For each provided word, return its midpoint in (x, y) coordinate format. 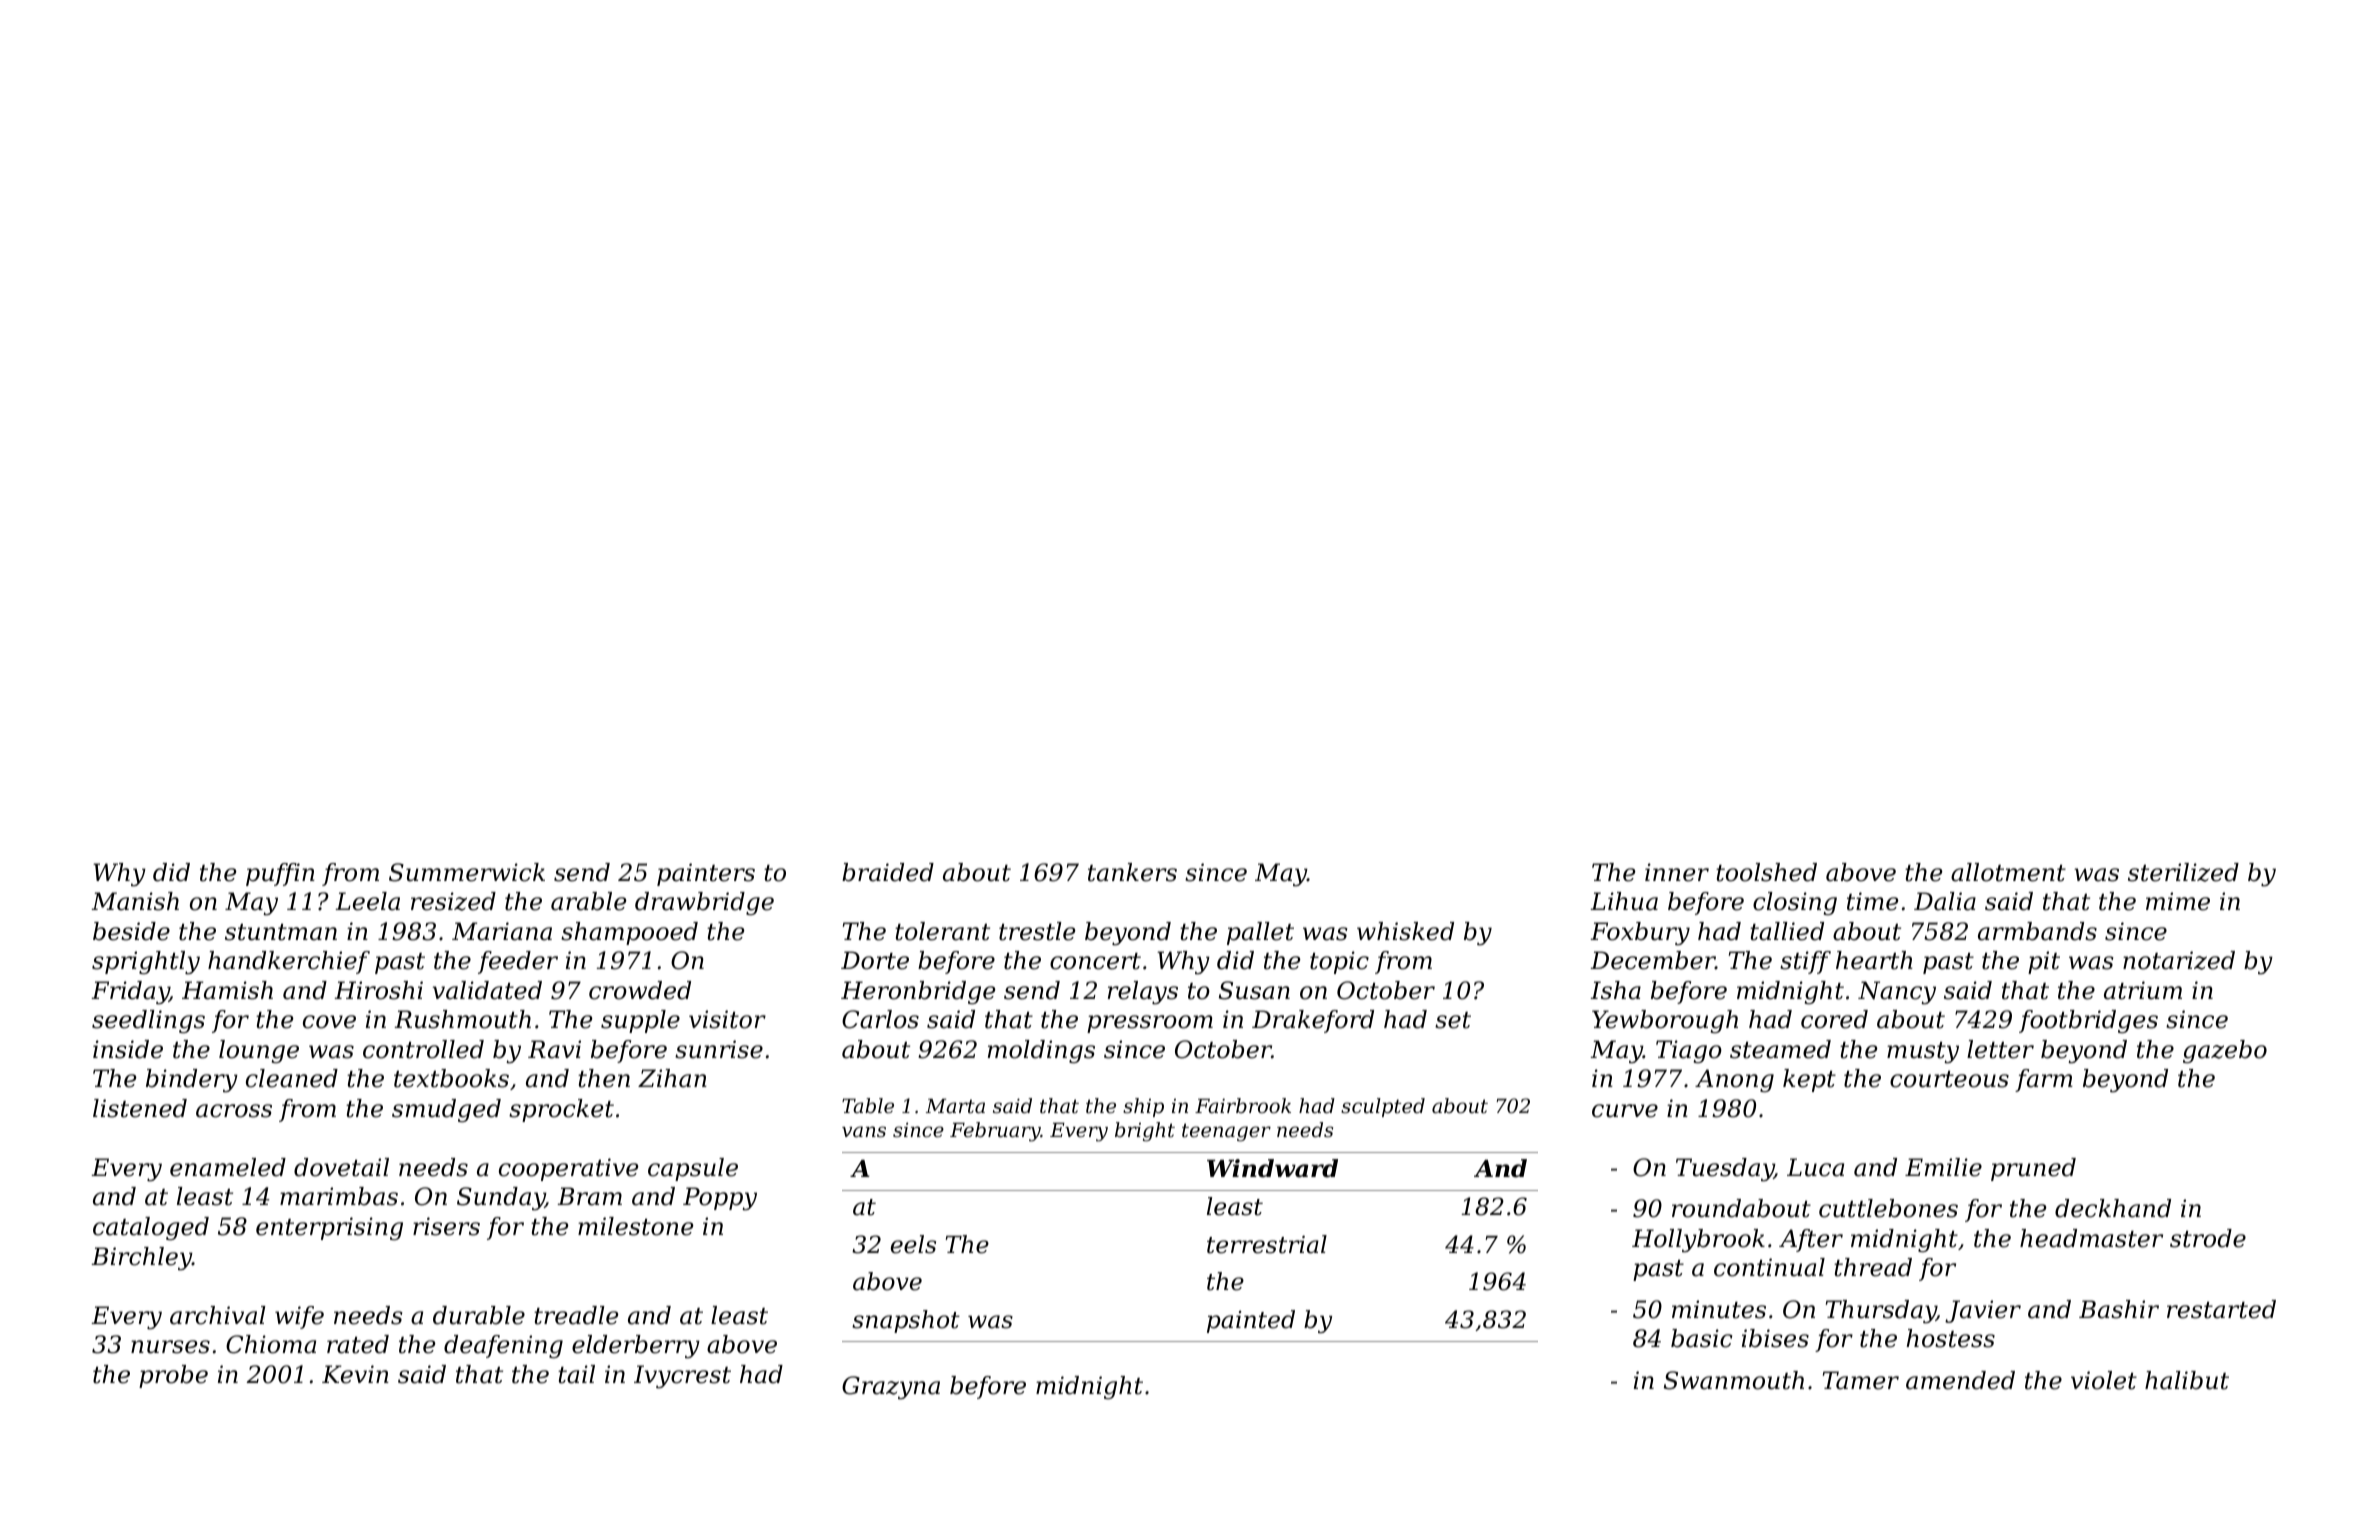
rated (358, 1344)
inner (1677, 872)
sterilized (2183, 872)
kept (1809, 1080)
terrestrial (1267, 1244)
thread (1873, 1267)
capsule (693, 1169)
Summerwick (467, 872)
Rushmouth (462, 1019)
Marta (955, 1106)
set (1453, 1020)
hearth (1874, 960)
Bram (589, 1196)
